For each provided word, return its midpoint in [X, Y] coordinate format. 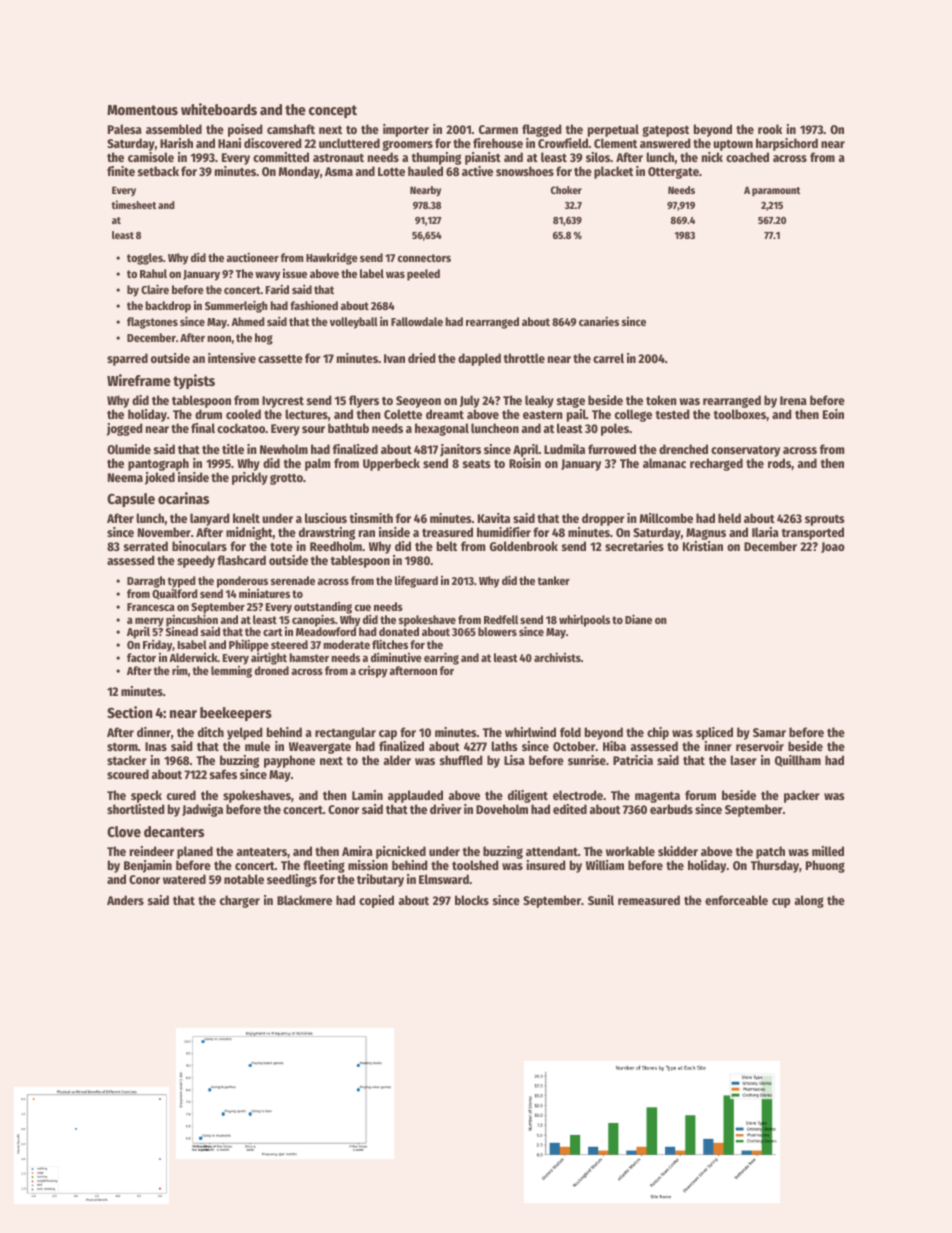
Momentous [142, 110]
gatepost [665, 131]
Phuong [825, 866]
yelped [245, 733]
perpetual [613, 130]
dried [422, 358]
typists [194, 381]
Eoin [833, 414]
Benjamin [148, 866]
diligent [528, 796]
